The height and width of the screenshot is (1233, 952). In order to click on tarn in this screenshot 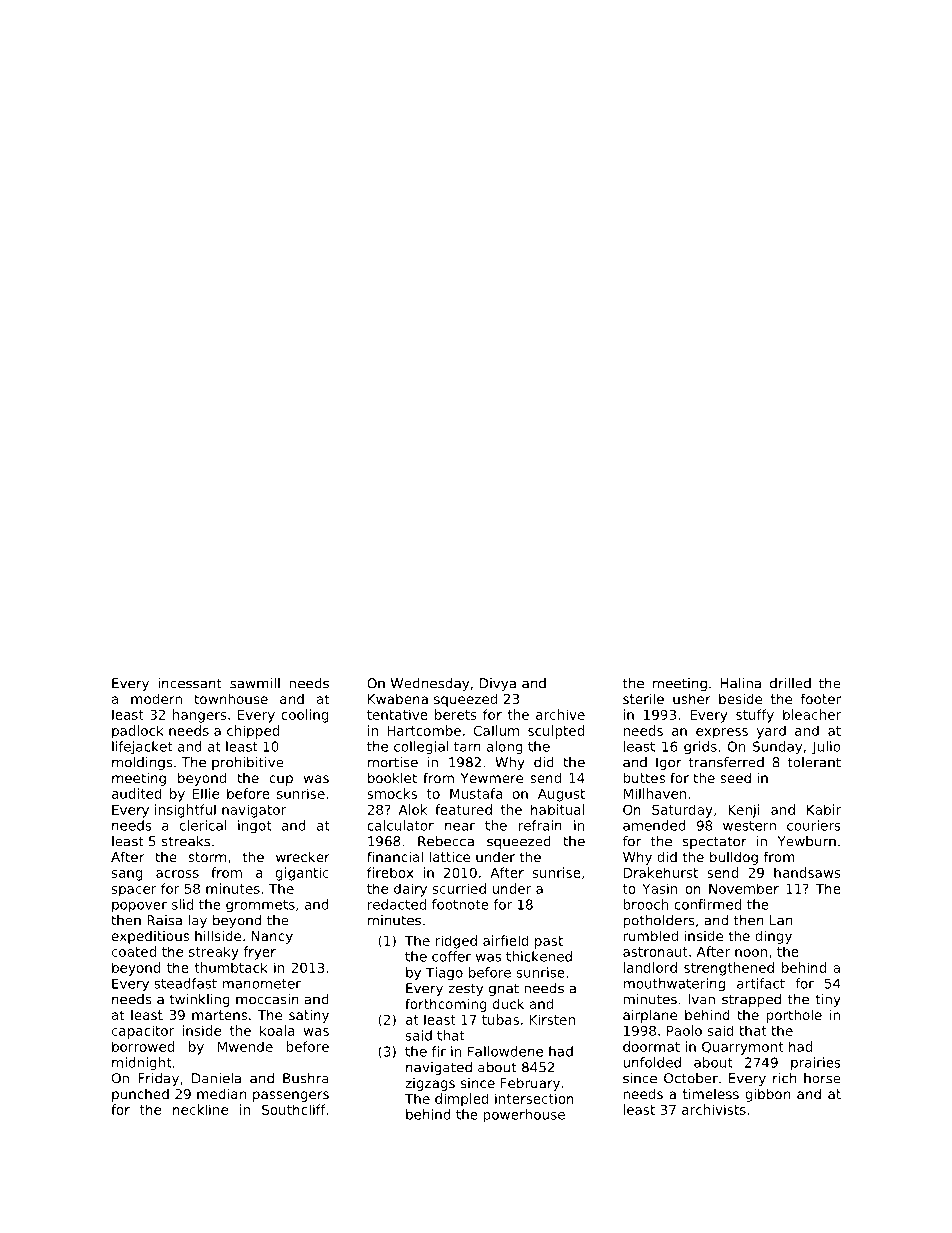, I will do `click(467, 747)`.
